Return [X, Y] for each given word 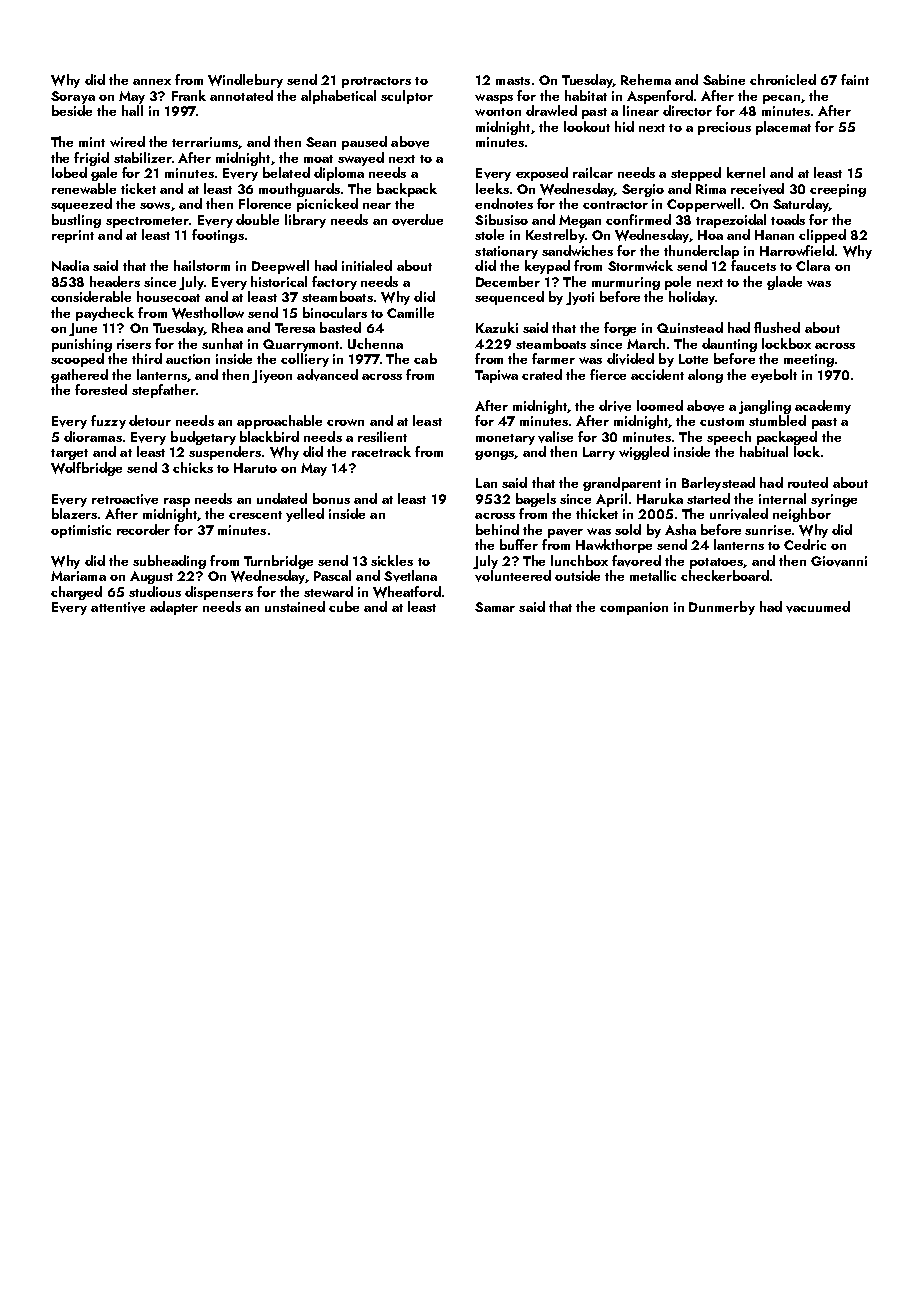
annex [152, 82]
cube [344, 606]
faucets [753, 265]
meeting [809, 360]
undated [282, 498]
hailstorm [202, 265]
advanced [327, 375]
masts [513, 81]
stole [489, 234]
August [151, 577]
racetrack [381, 451]
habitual [764, 451]
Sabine [724, 79]
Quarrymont [301, 345]
